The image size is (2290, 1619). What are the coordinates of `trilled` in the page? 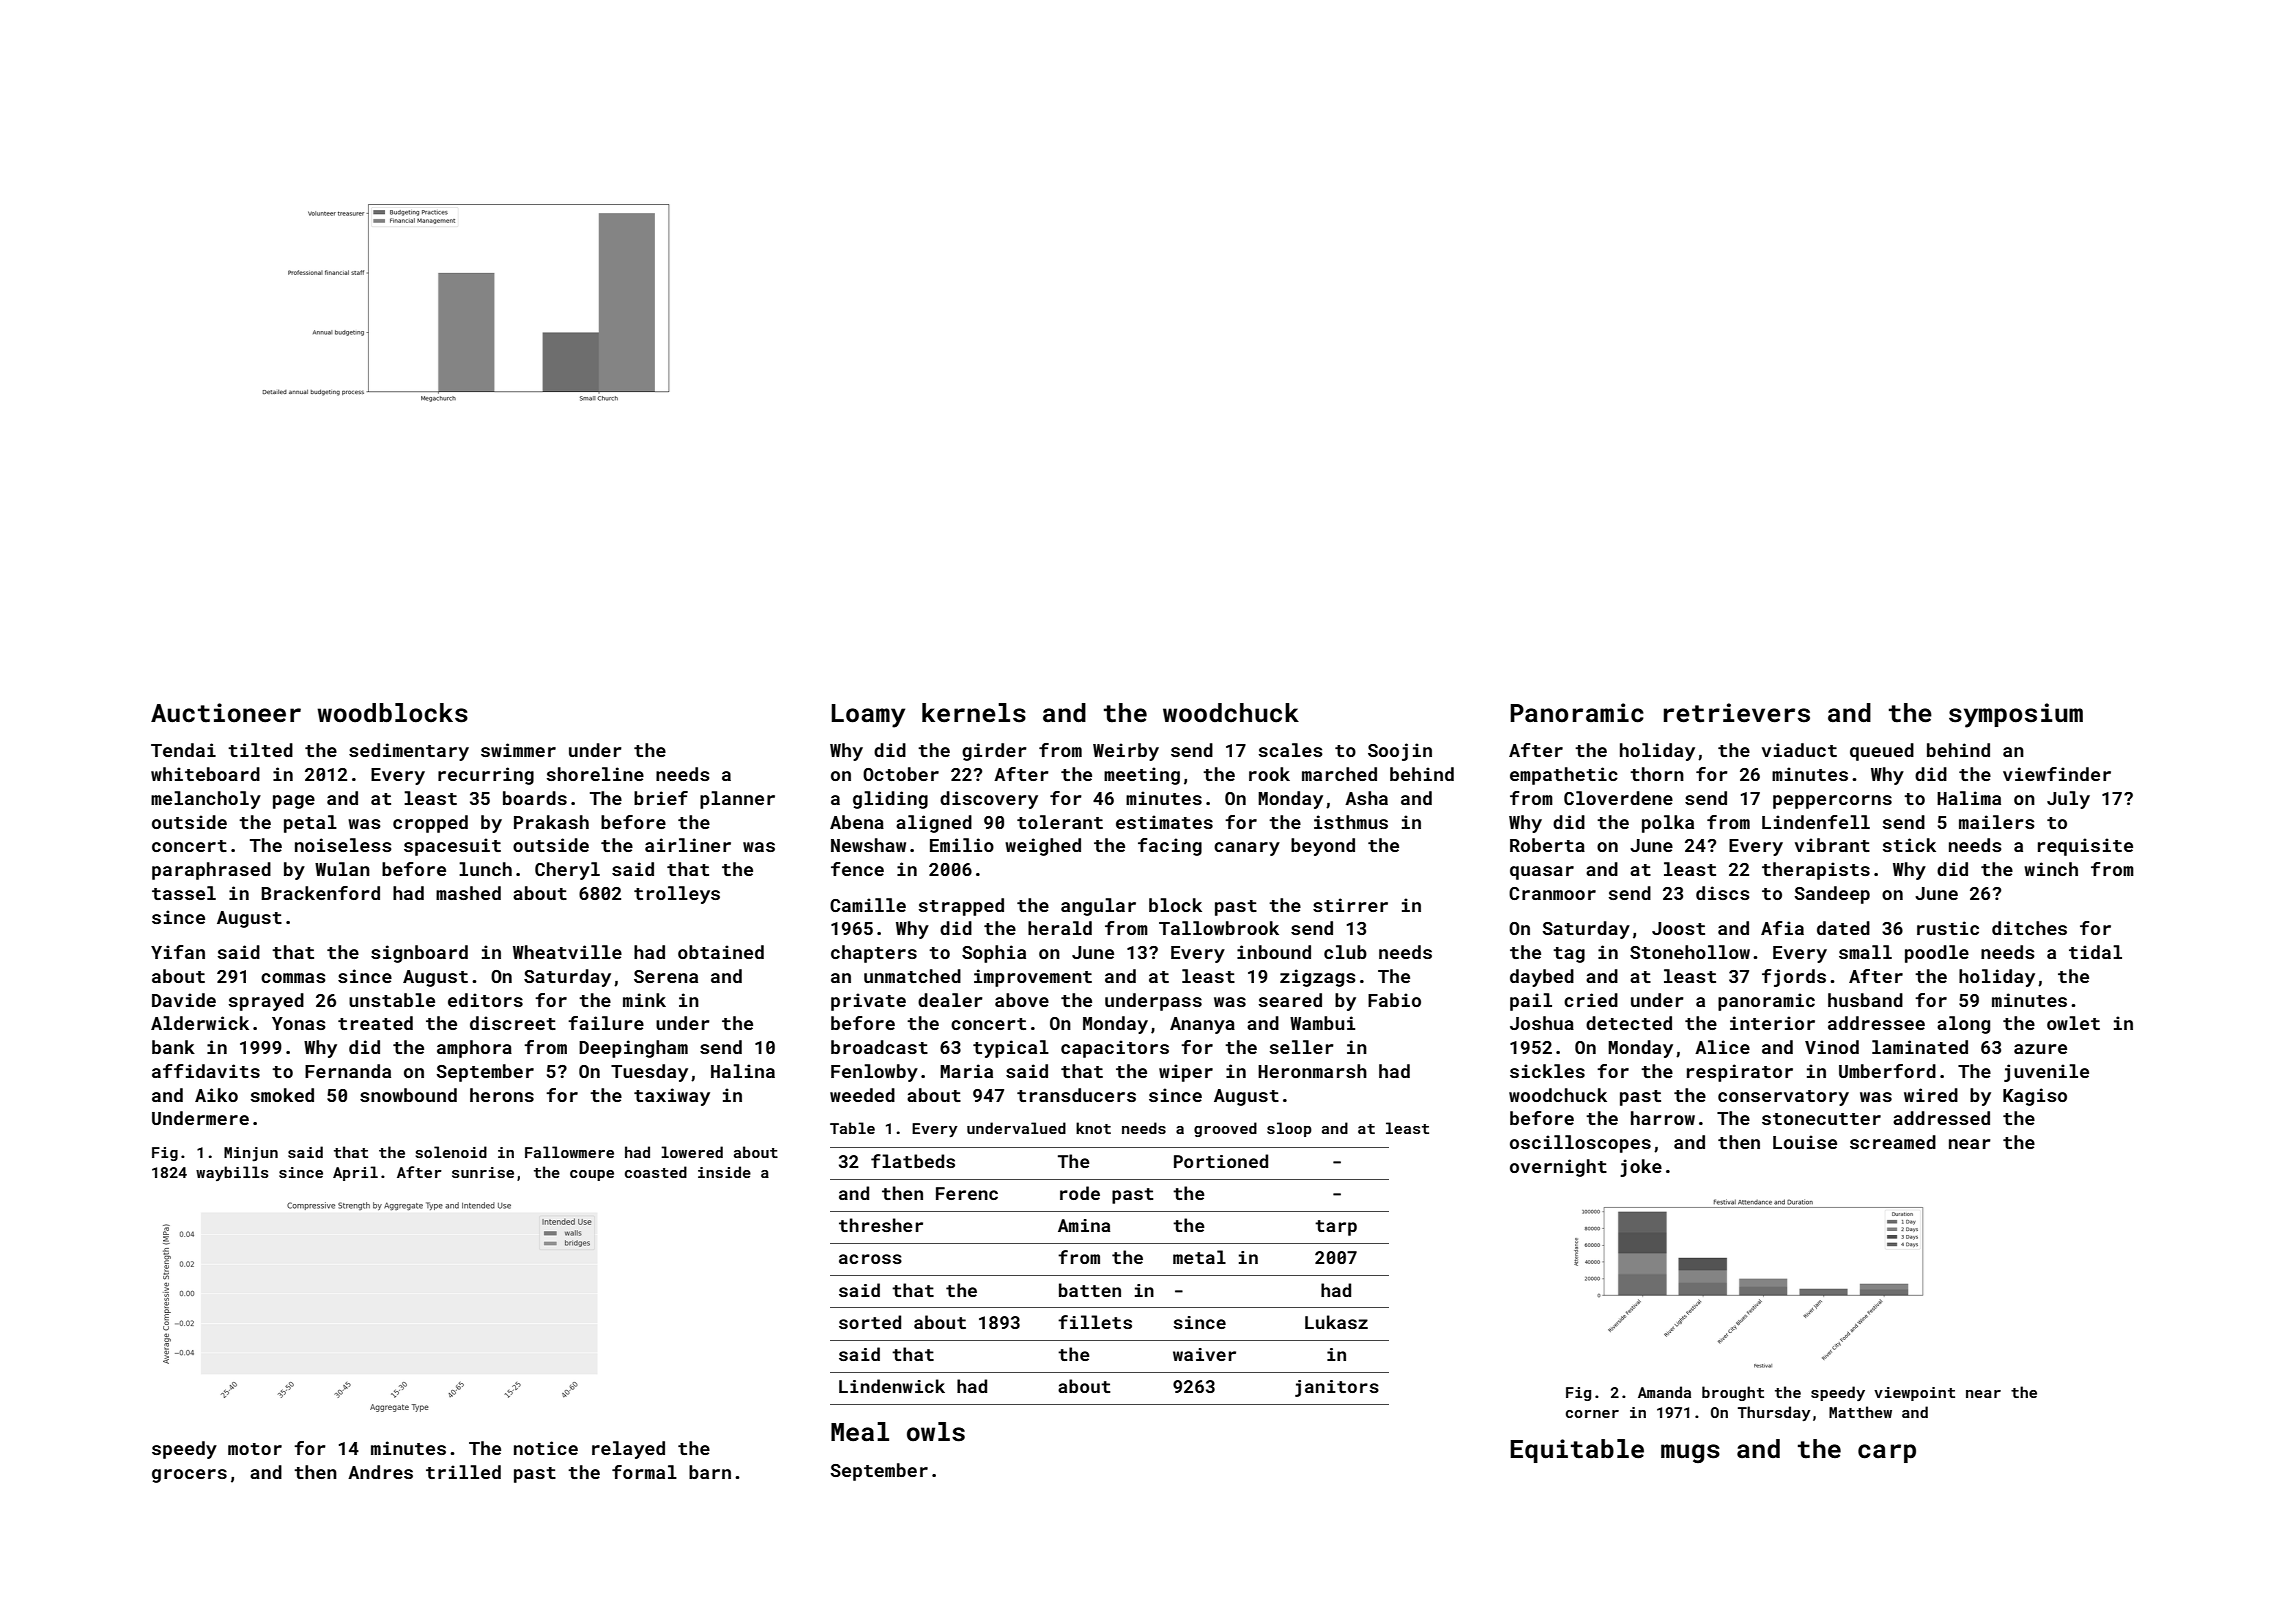 It's located at (463, 1472).
